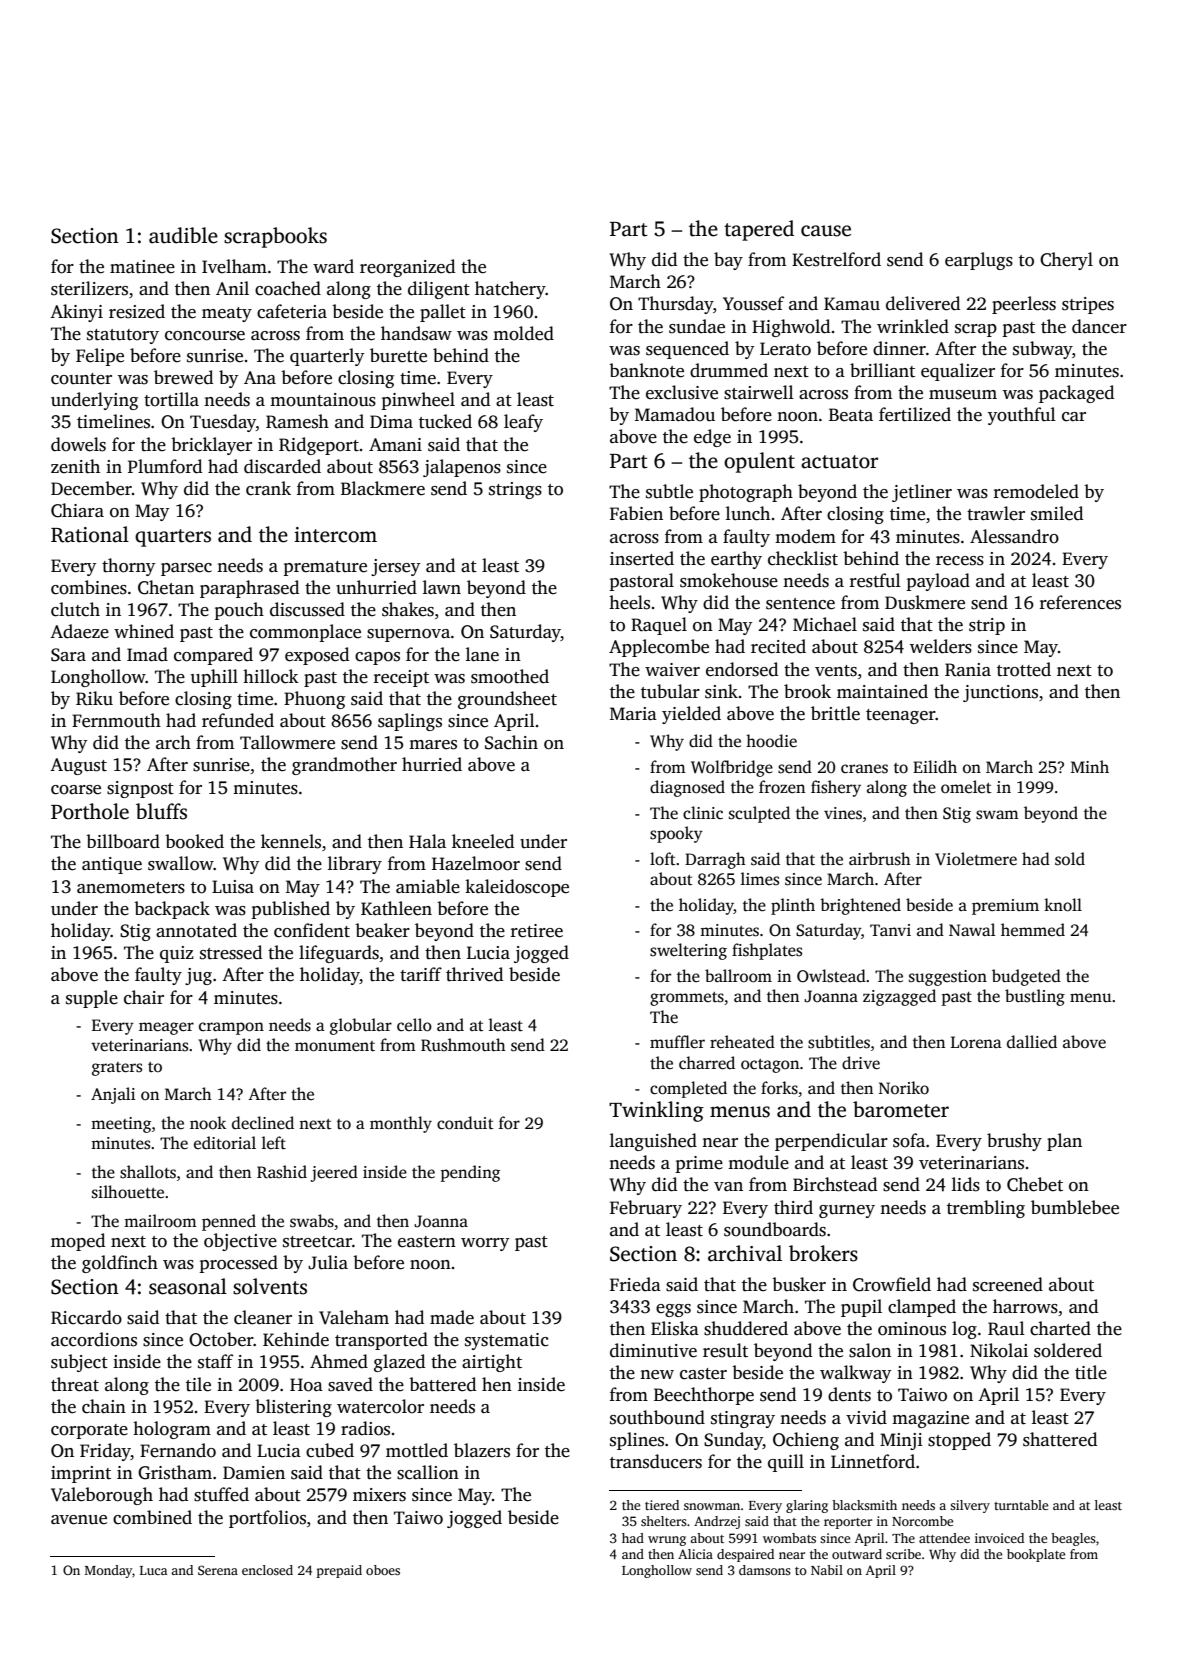  Describe the element at coordinates (181, 863) in the image. I see `swallow` at that location.
